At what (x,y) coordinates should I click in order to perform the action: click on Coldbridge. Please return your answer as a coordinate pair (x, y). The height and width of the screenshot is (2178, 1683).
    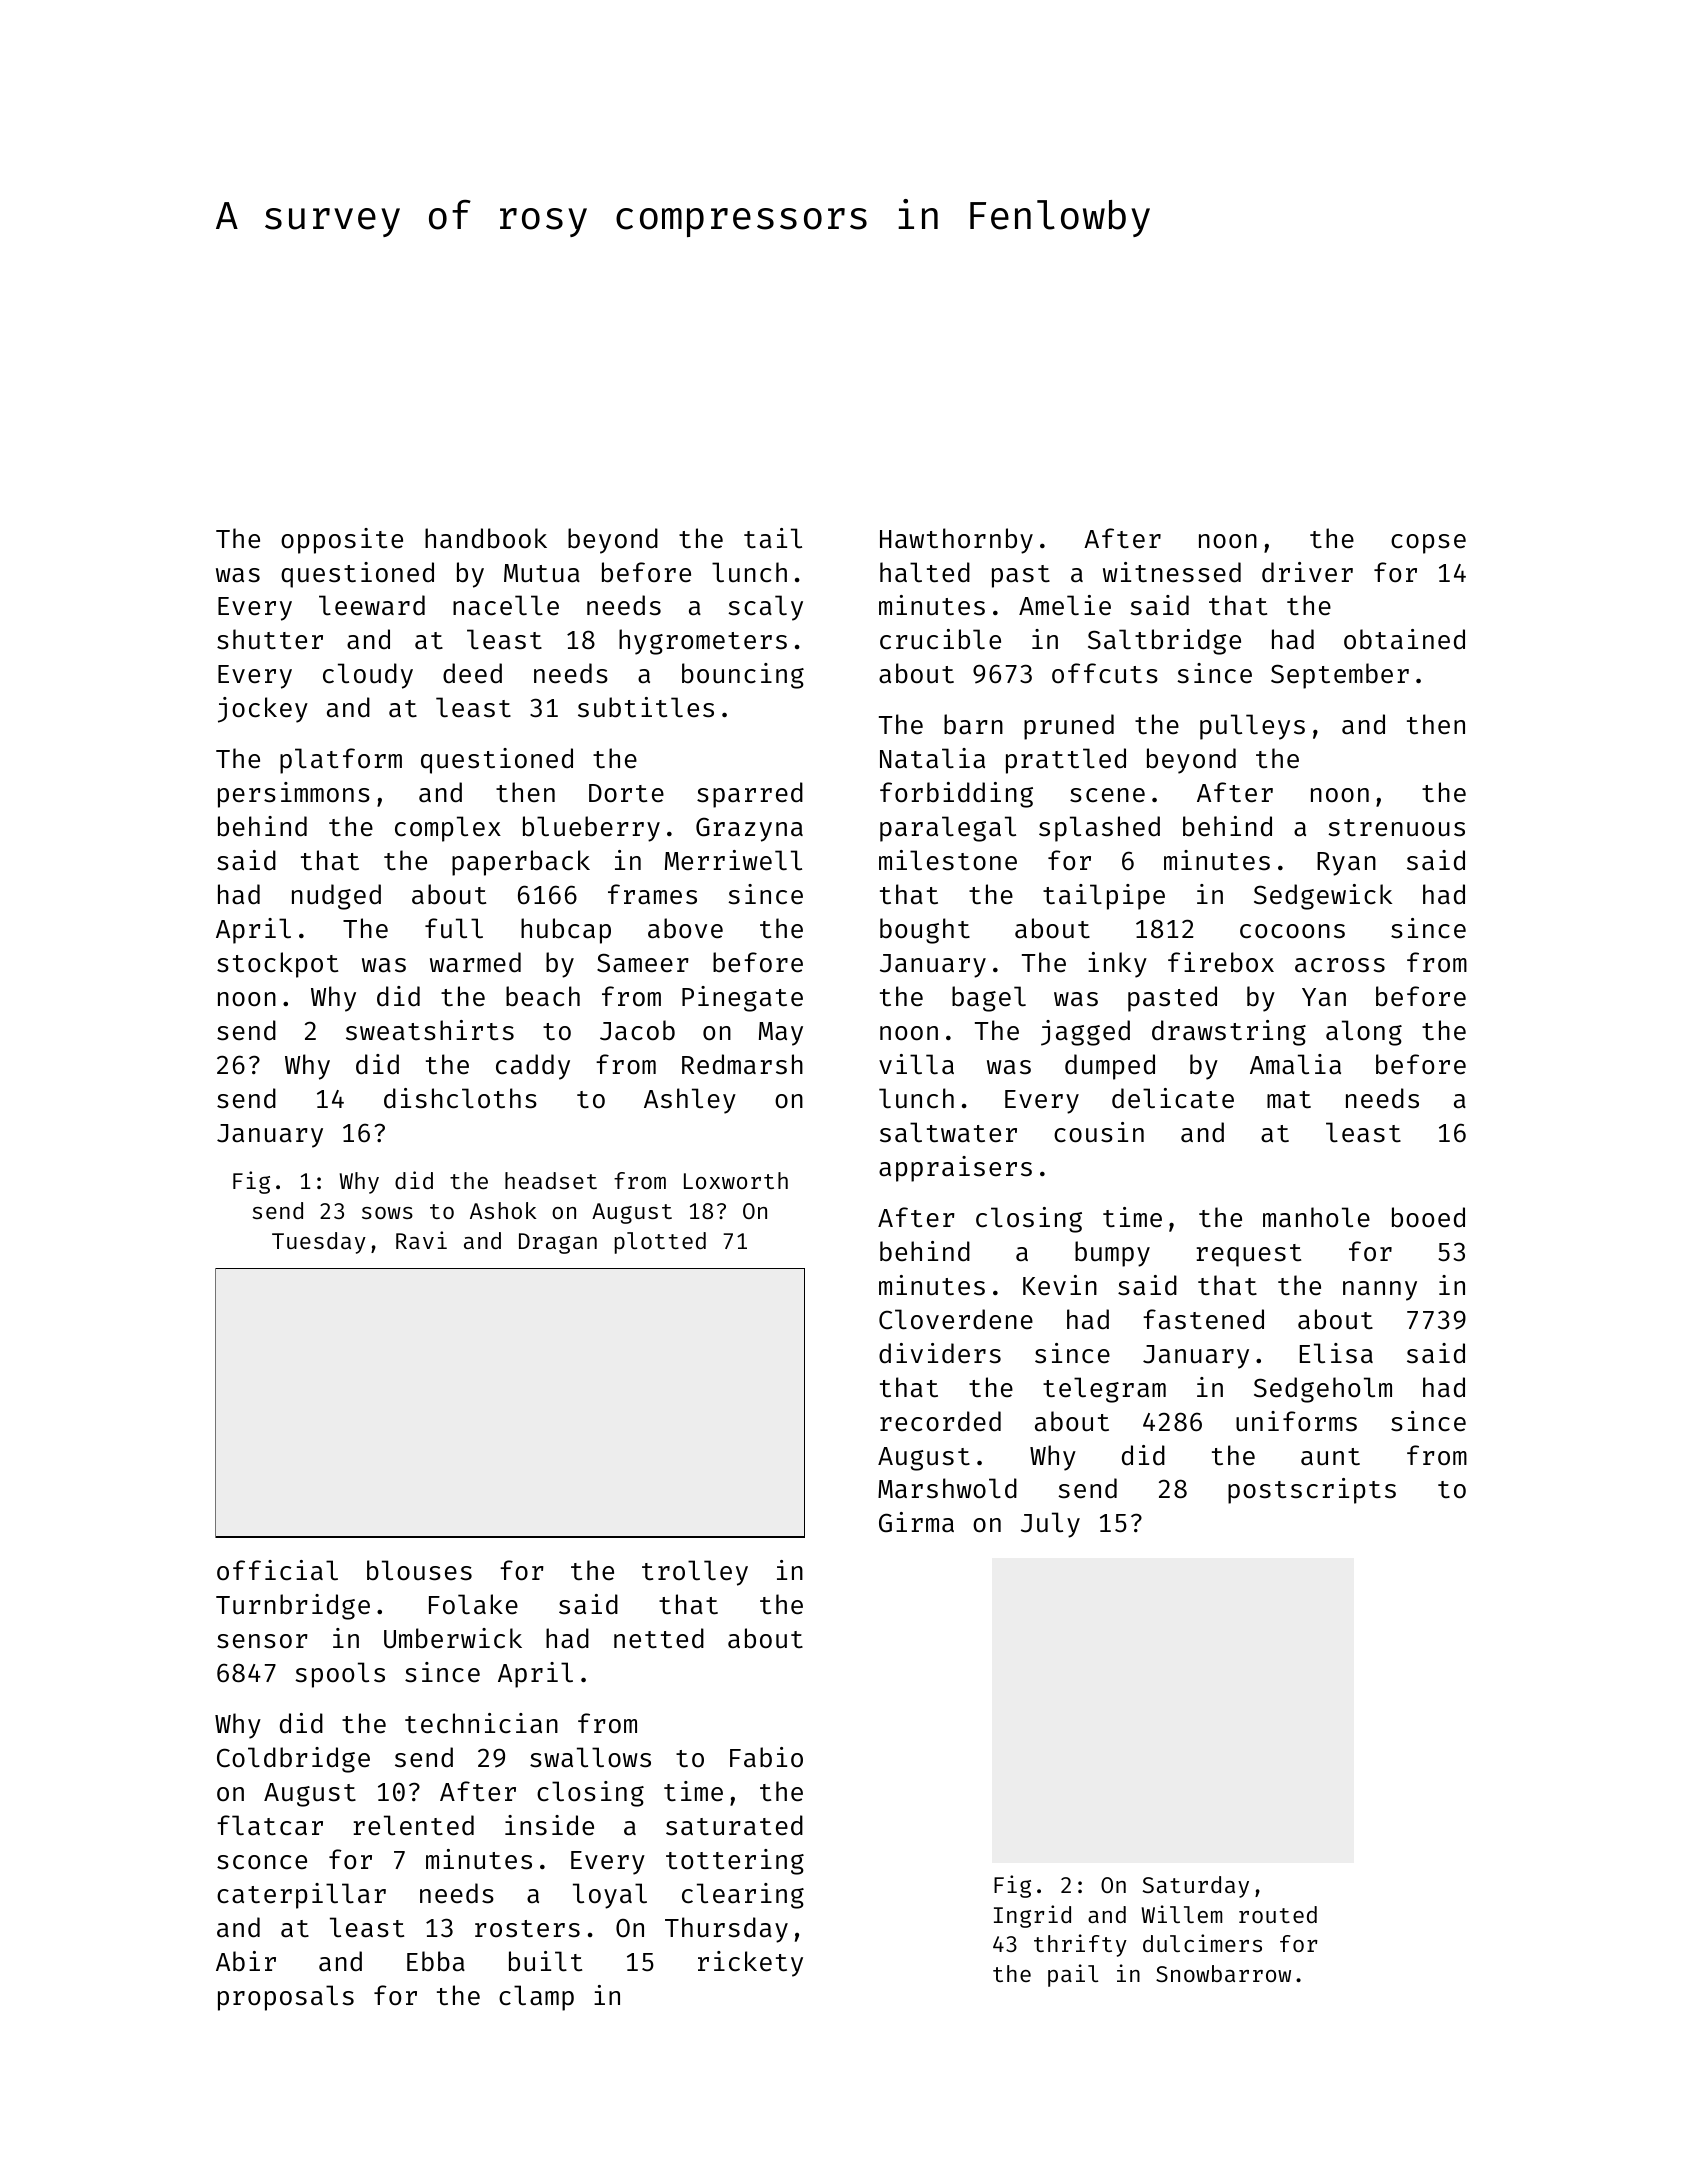
    Looking at the image, I should click on (293, 1760).
